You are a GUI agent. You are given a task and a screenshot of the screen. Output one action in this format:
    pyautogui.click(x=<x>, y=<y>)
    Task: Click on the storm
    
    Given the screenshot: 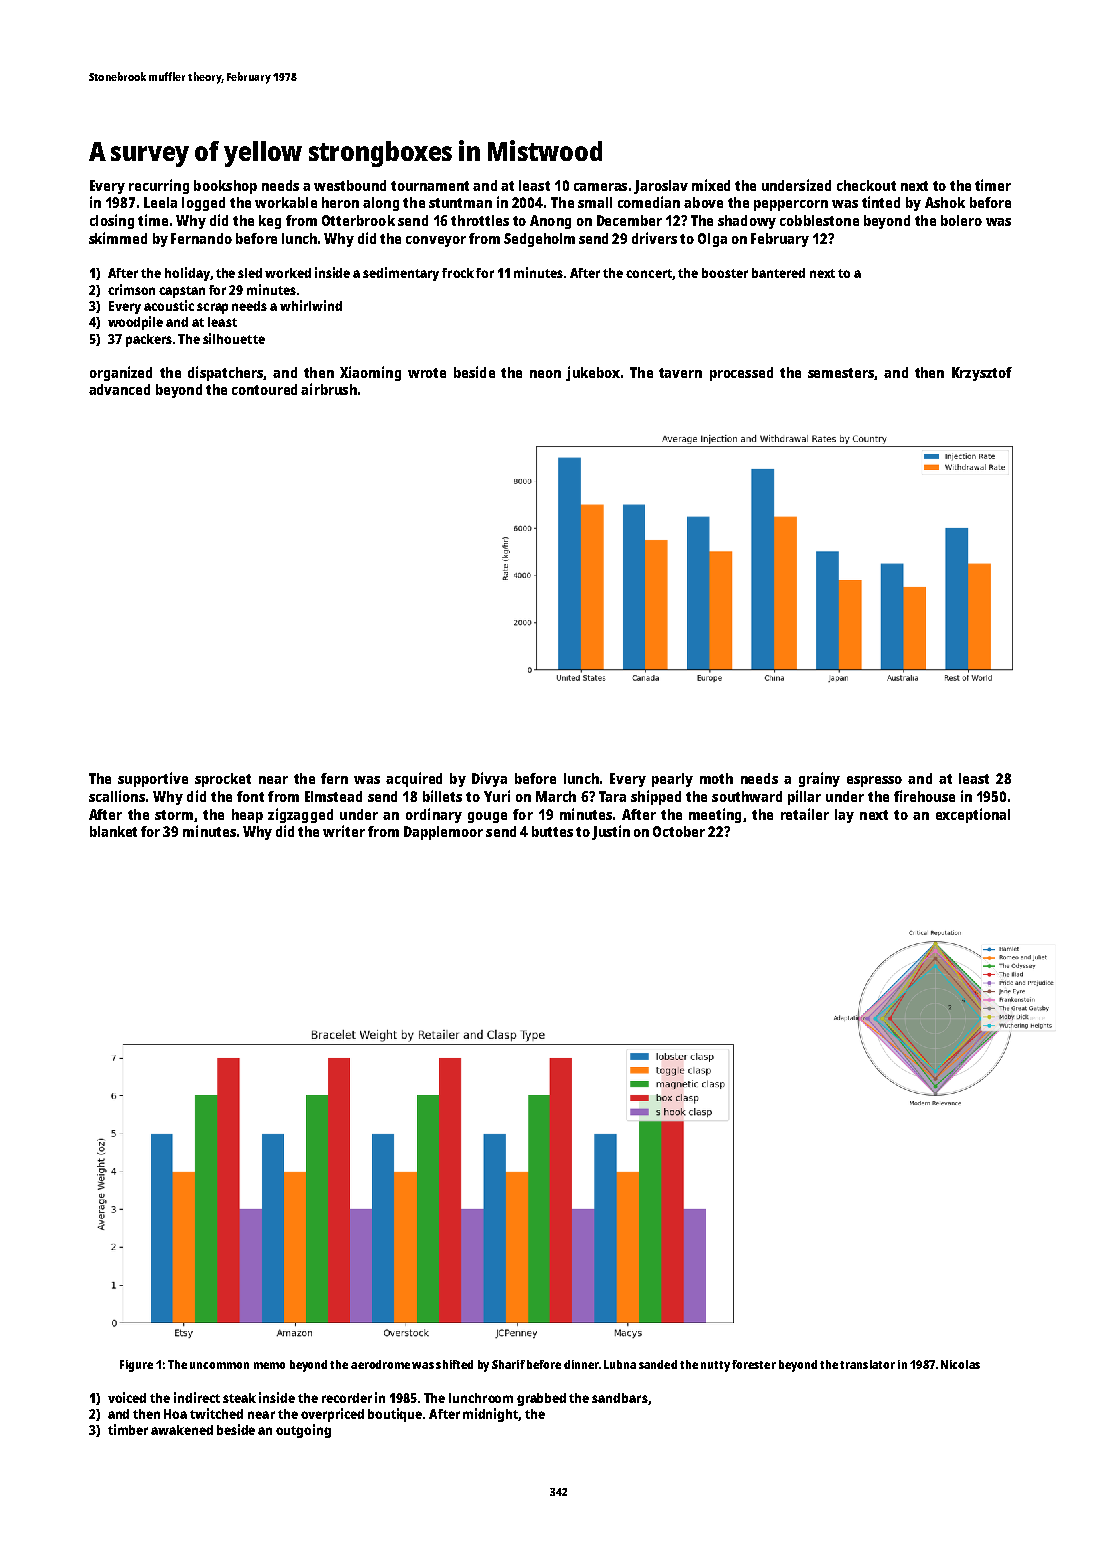 What is the action you would take?
    pyautogui.click(x=174, y=815)
